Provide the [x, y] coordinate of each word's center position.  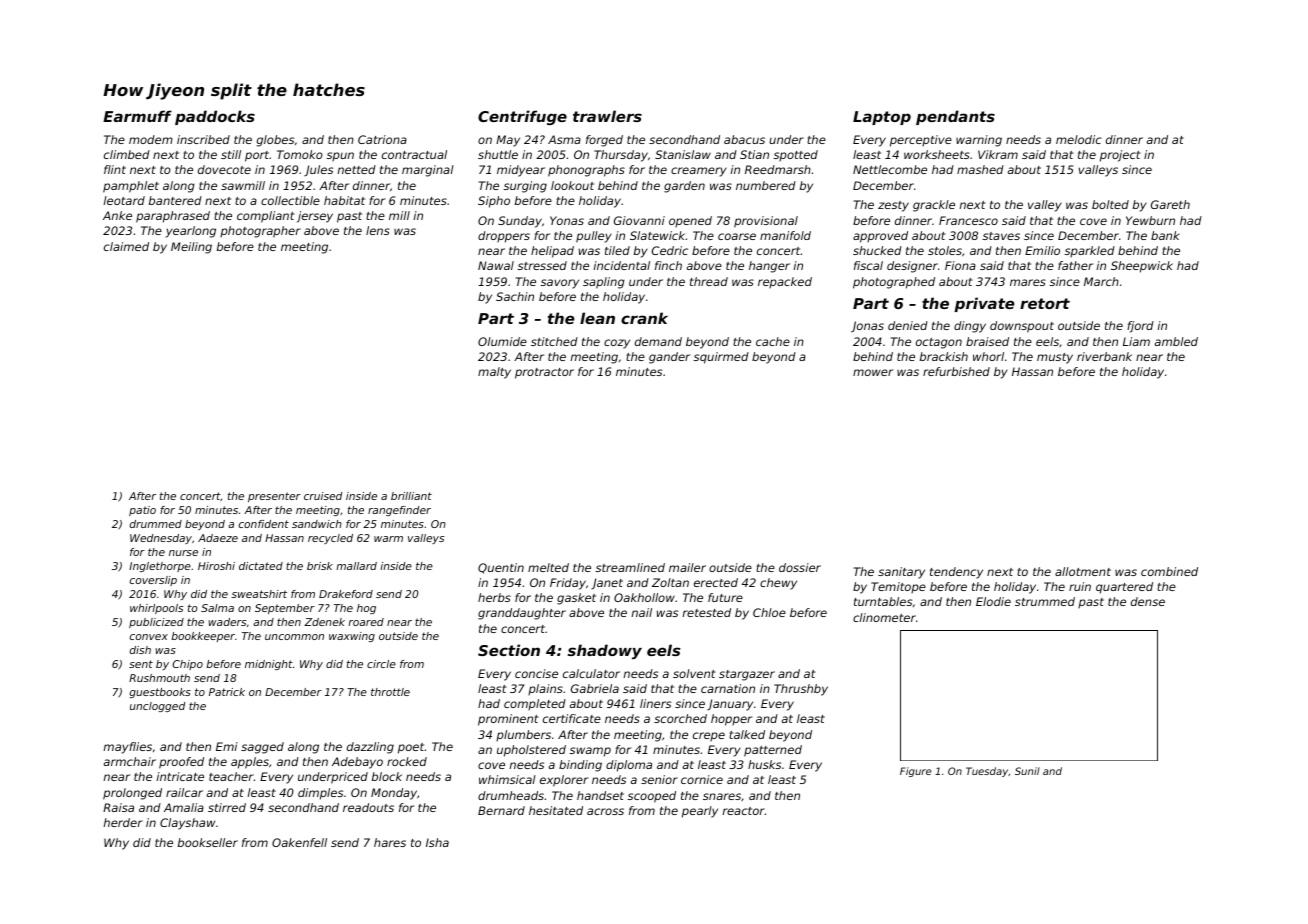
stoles [945, 250]
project [1120, 156]
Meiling [191, 248]
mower [873, 372]
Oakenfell [299, 842]
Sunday [520, 222]
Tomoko [300, 154]
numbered [766, 185]
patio [142, 511]
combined [1169, 571]
